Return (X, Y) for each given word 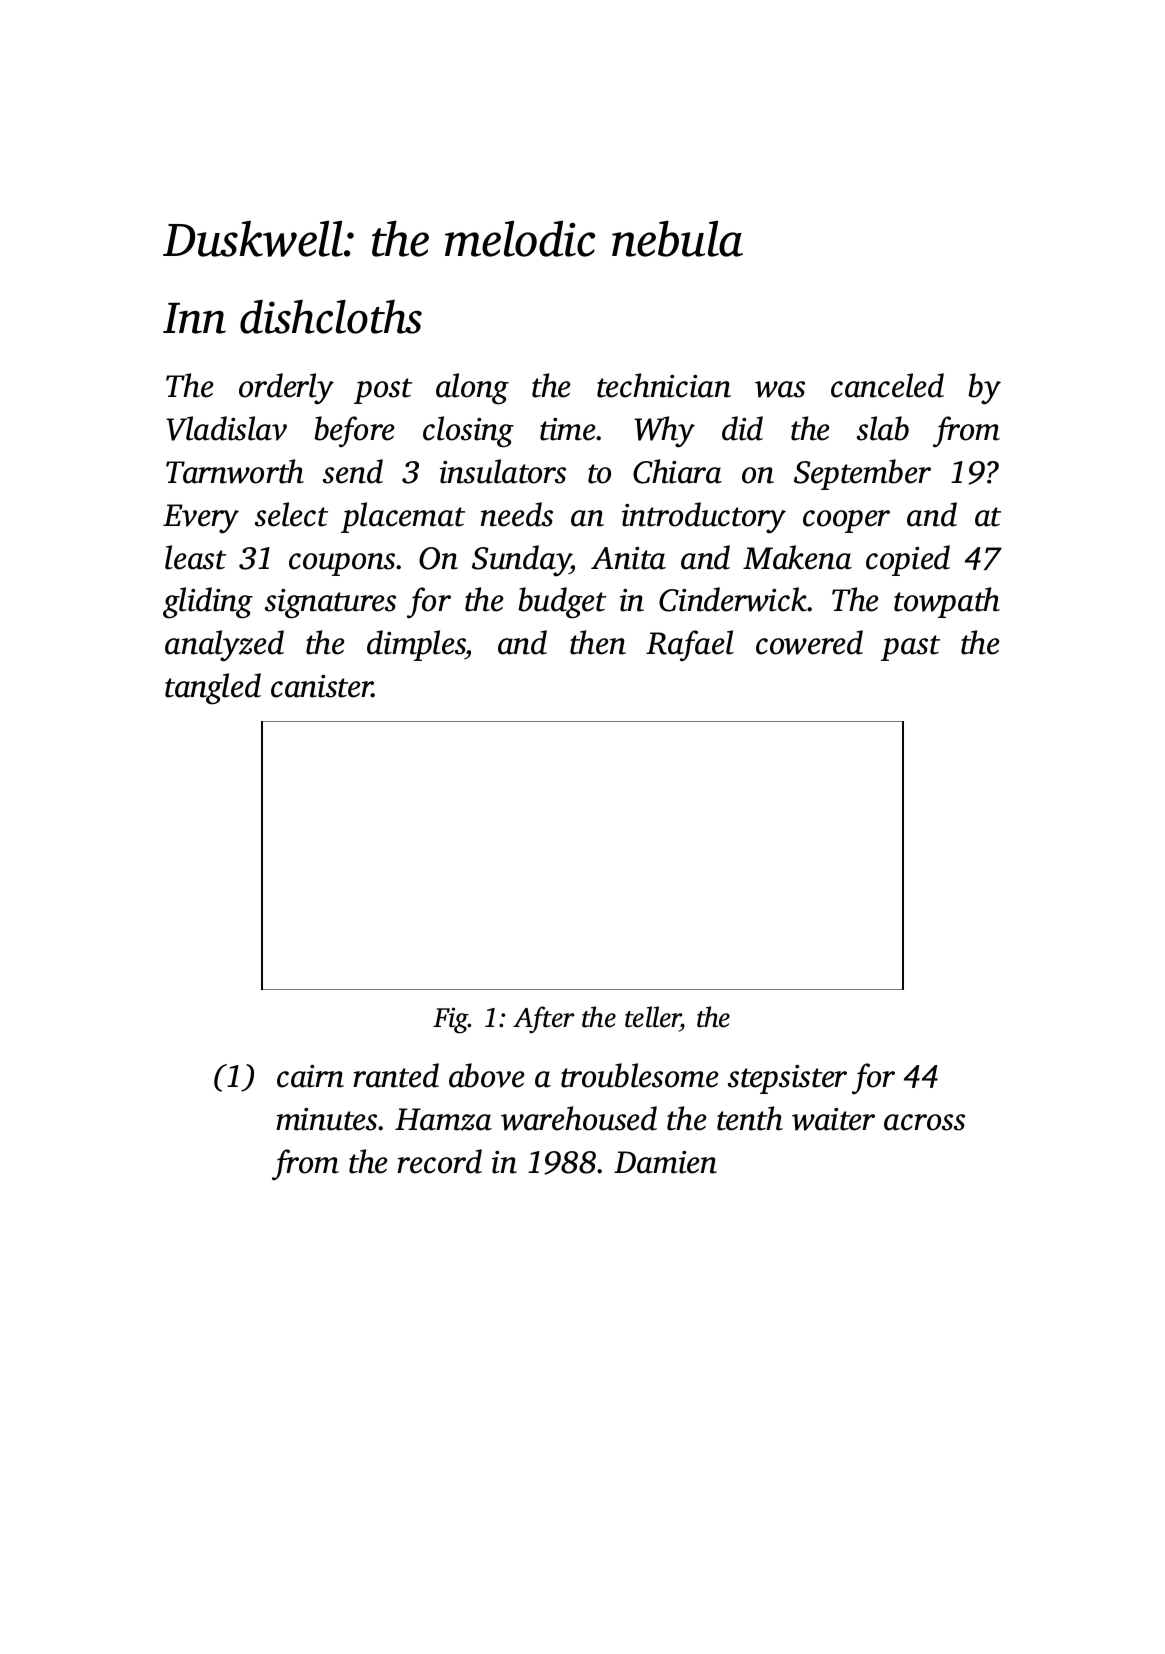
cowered (809, 642)
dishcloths (331, 317)
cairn (310, 1076)
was (780, 389)
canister (322, 686)
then (598, 642)
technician (664, 385)
